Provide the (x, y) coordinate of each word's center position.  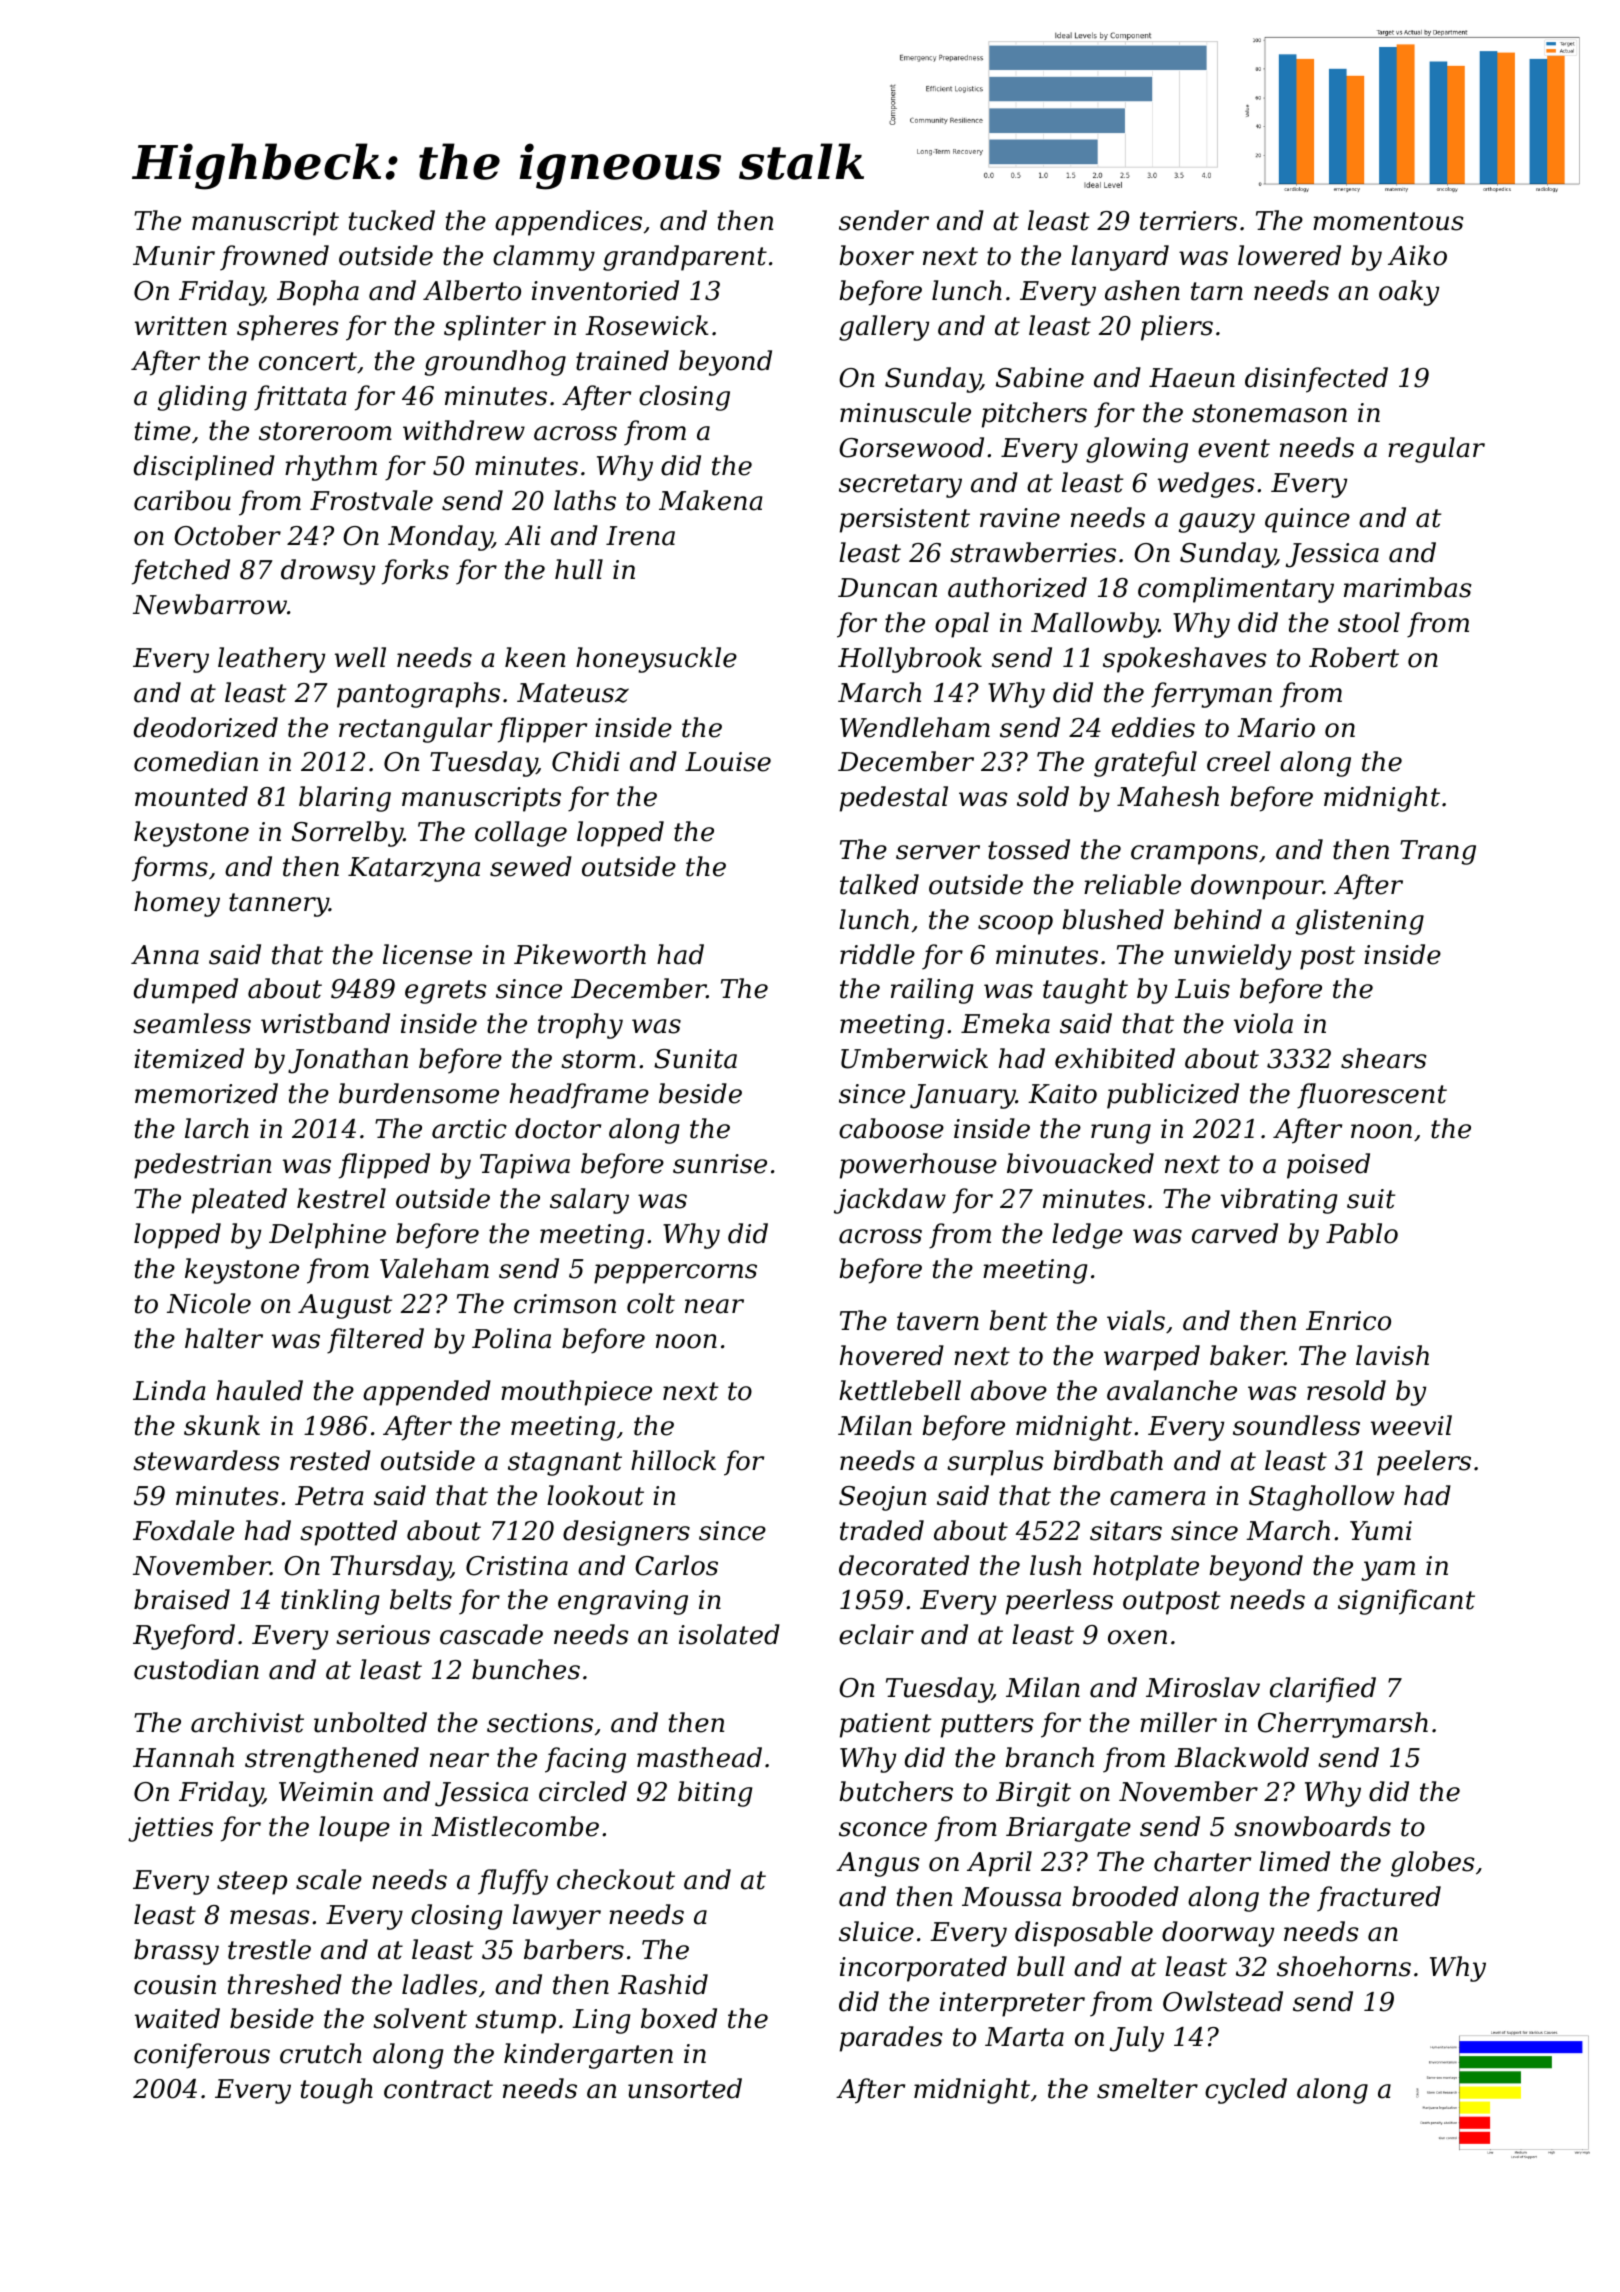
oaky (1409, 293)
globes (1433, 1864)
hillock (673, 1460)
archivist (247, 1722)
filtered (375, 1341)
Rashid (663, 1984)
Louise (728, 762)
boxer (876, 255)
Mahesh (1168, 796)
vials (1136, 1320)
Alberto (472, 290)
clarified (1323, 1690)
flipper (542, 730)
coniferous (202, 2056)
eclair (876, 1634)
